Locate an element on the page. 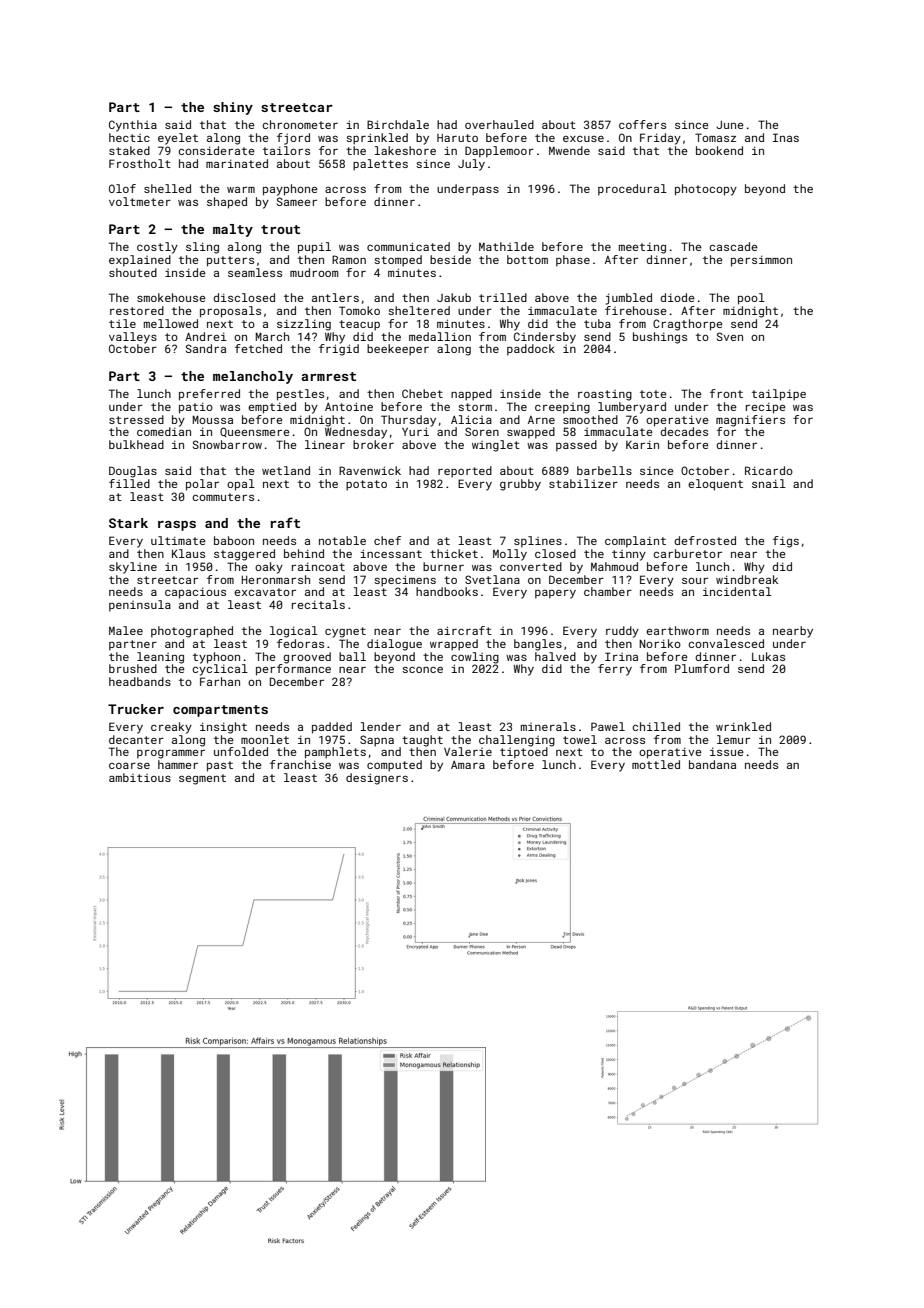  voltmeter is located at coordinates (140, 201).
